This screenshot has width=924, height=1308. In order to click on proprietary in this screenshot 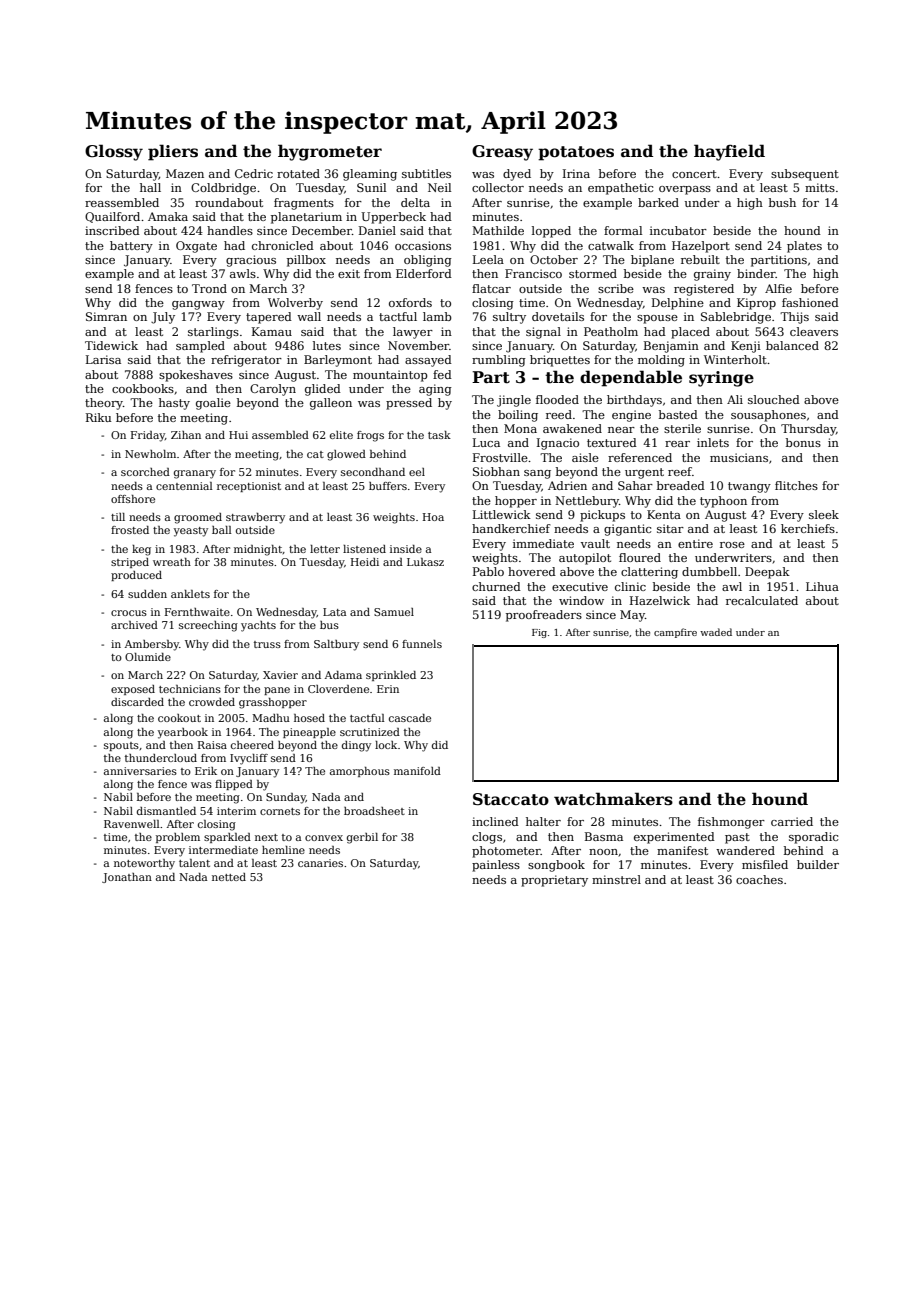, I will do `click(554, 881)`.
